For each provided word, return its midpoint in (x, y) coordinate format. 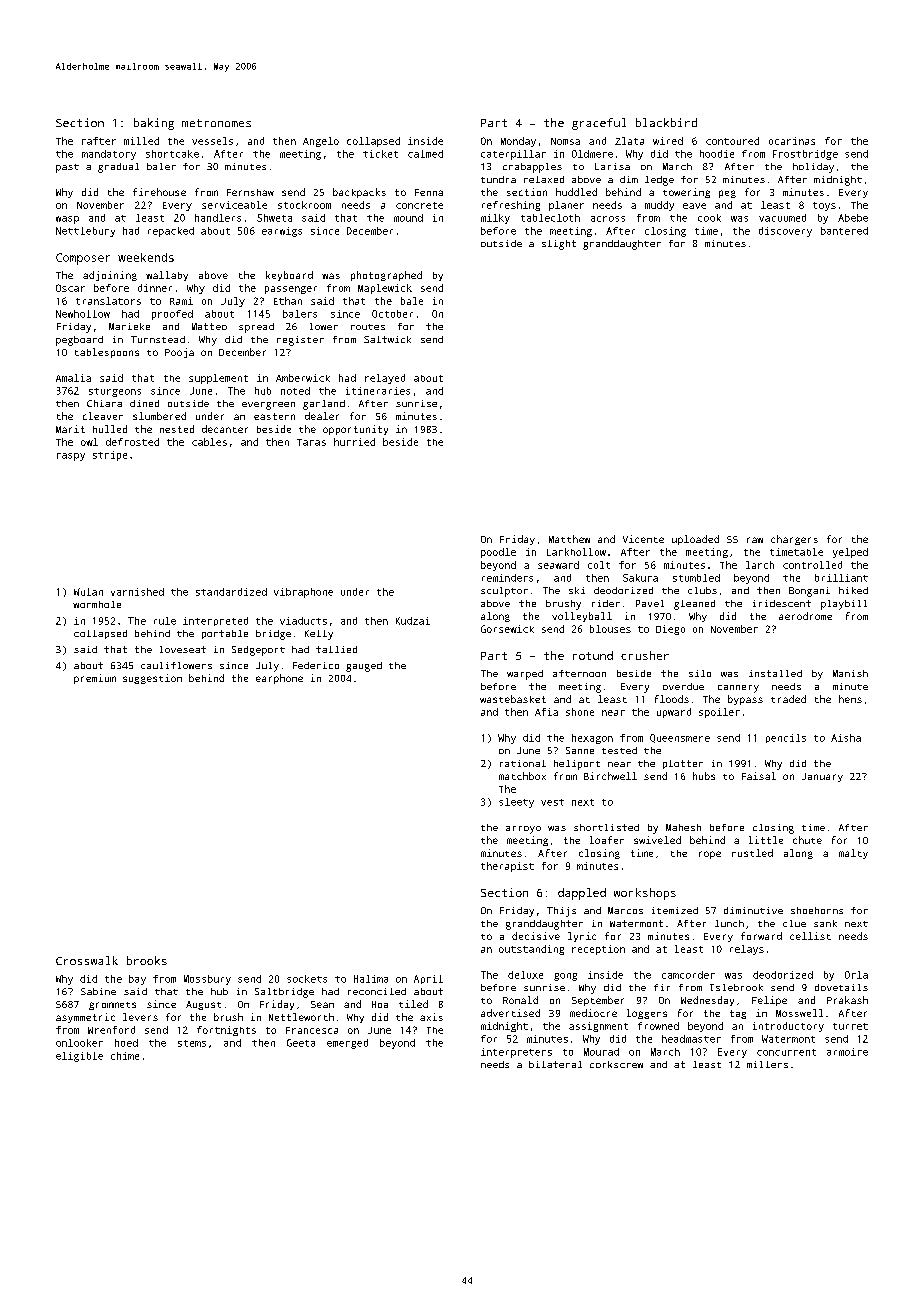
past (67, 168)
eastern (274, 416)
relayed (385, 379)
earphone (279, 679)
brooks (147, 960)
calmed (425, 154)
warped (525, 675)
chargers (794, 540)
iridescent (782, 603)
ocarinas (792, 141)
